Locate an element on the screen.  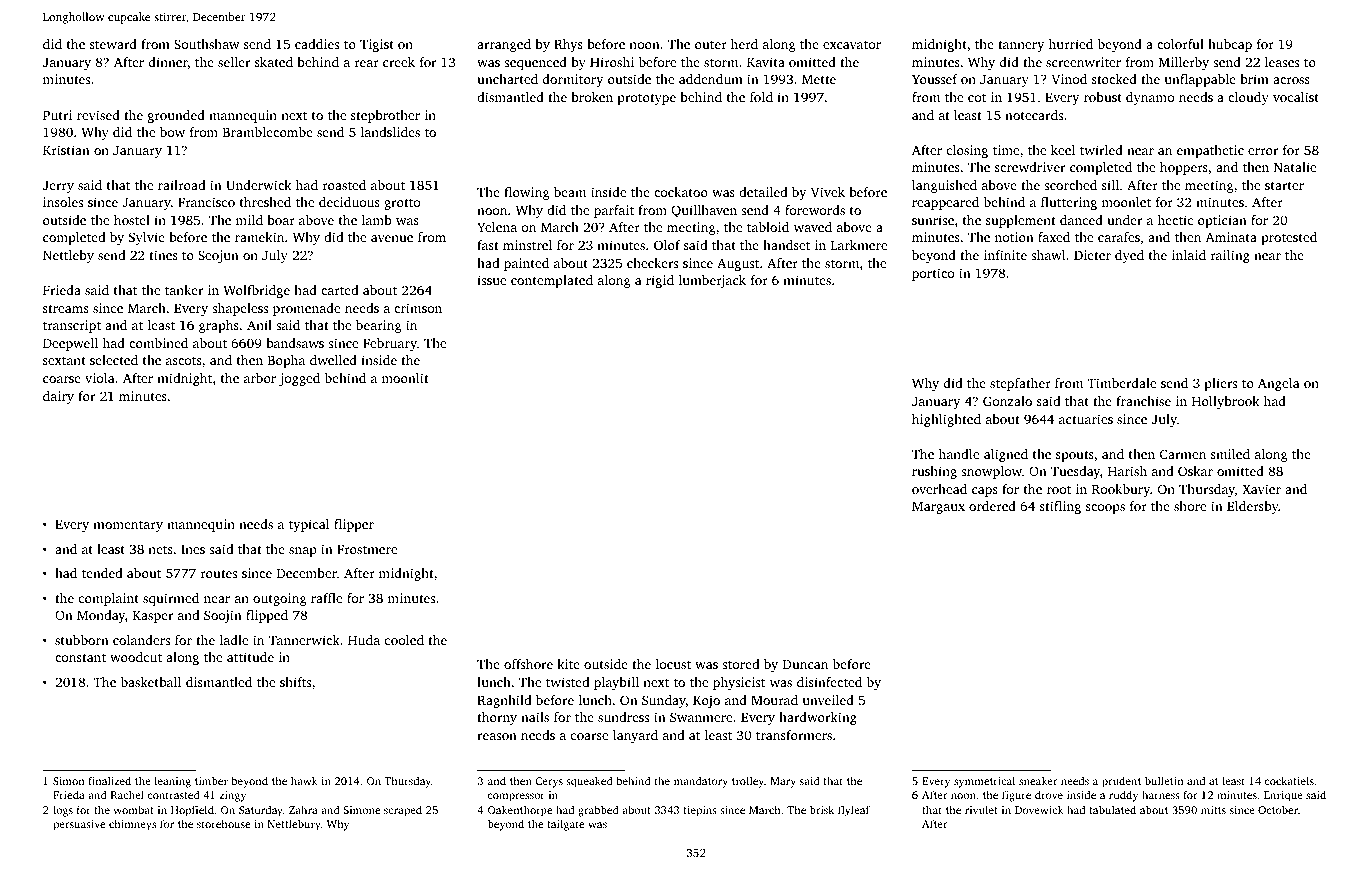
caddies is located at coordinates (317, 44).
